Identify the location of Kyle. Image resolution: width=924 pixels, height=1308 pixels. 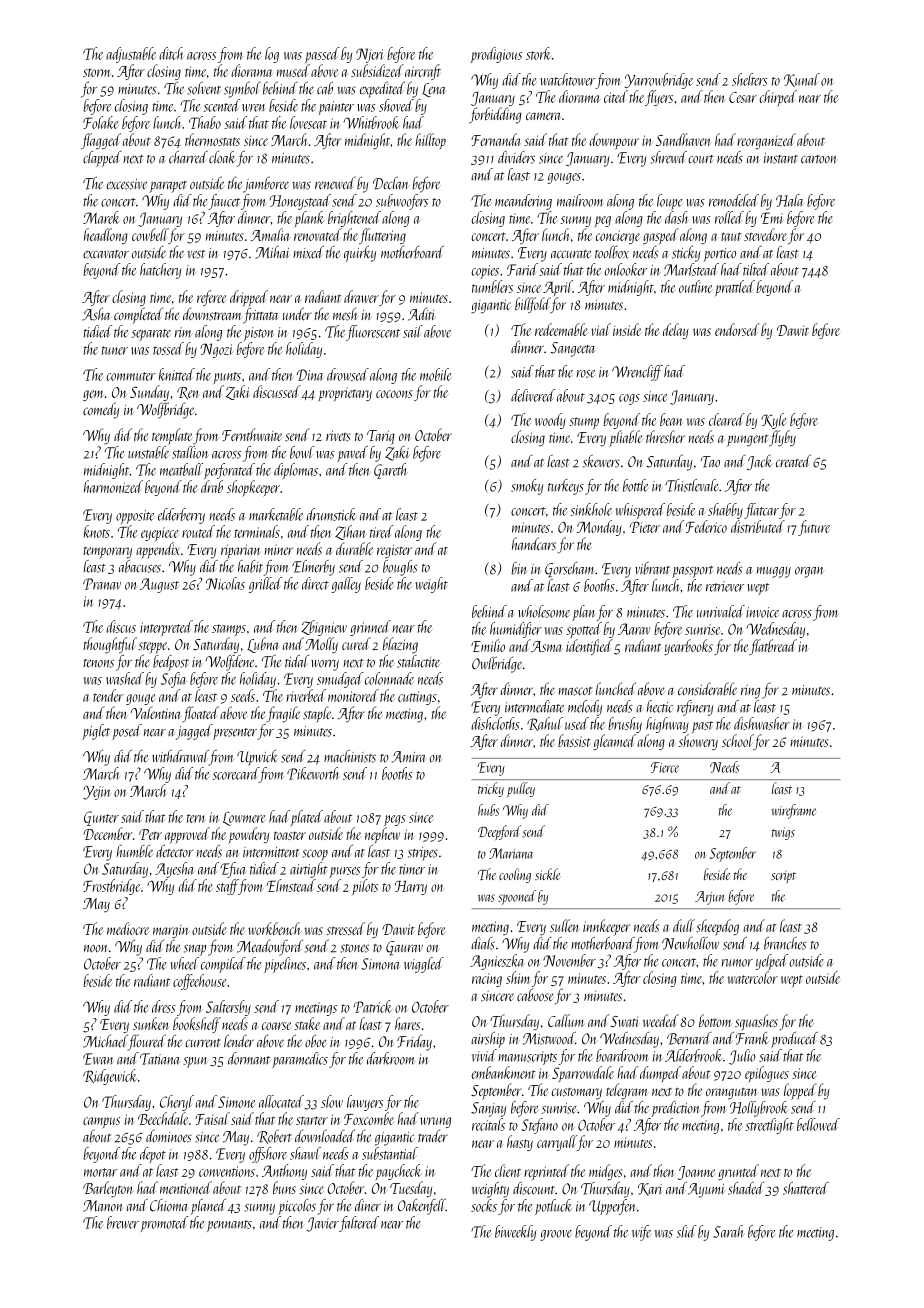
(773, 421).
